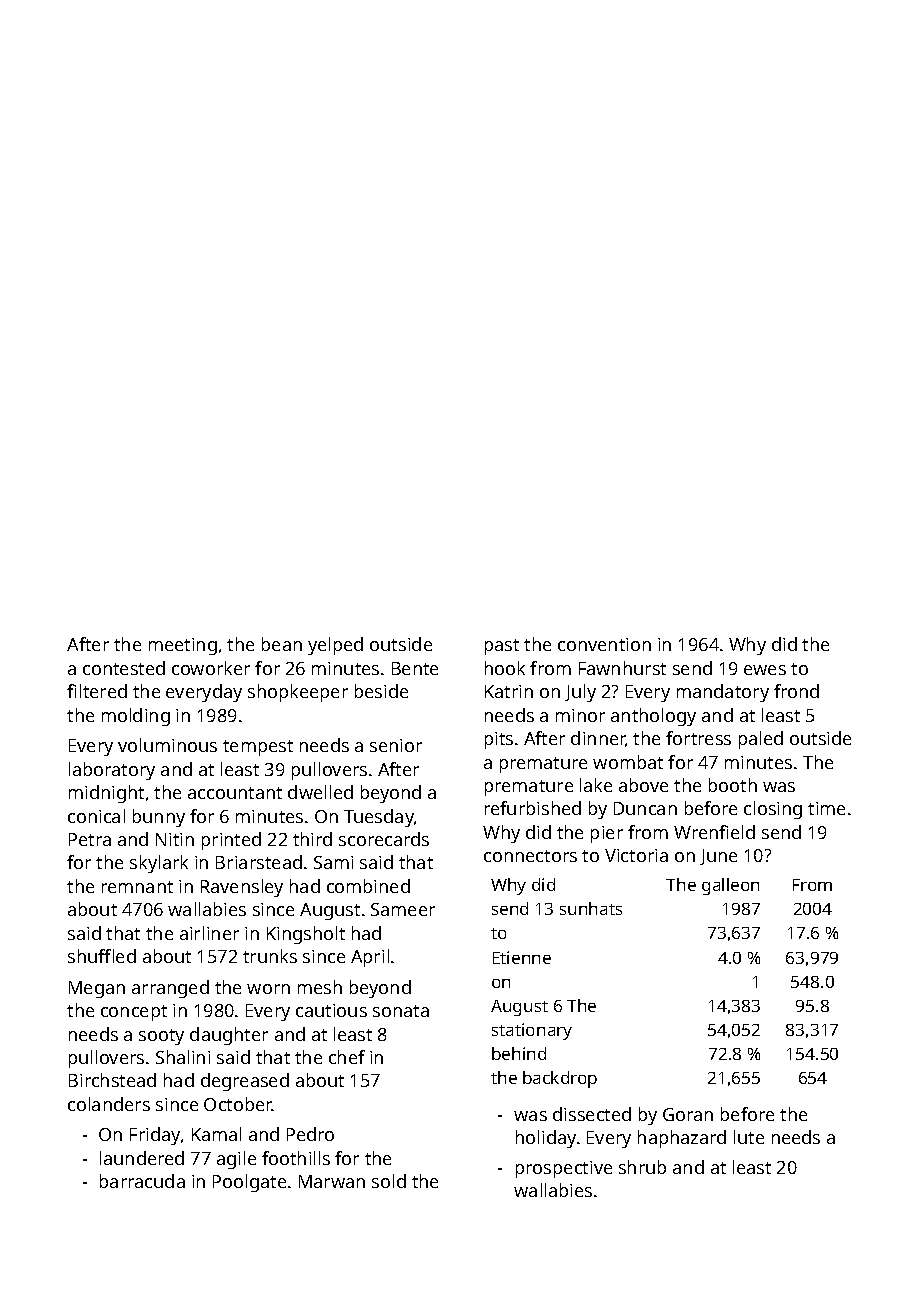  What do you see at coordinates (604, 644) in the screenshot?
I see `convention` at bounding box center [604, 644].
